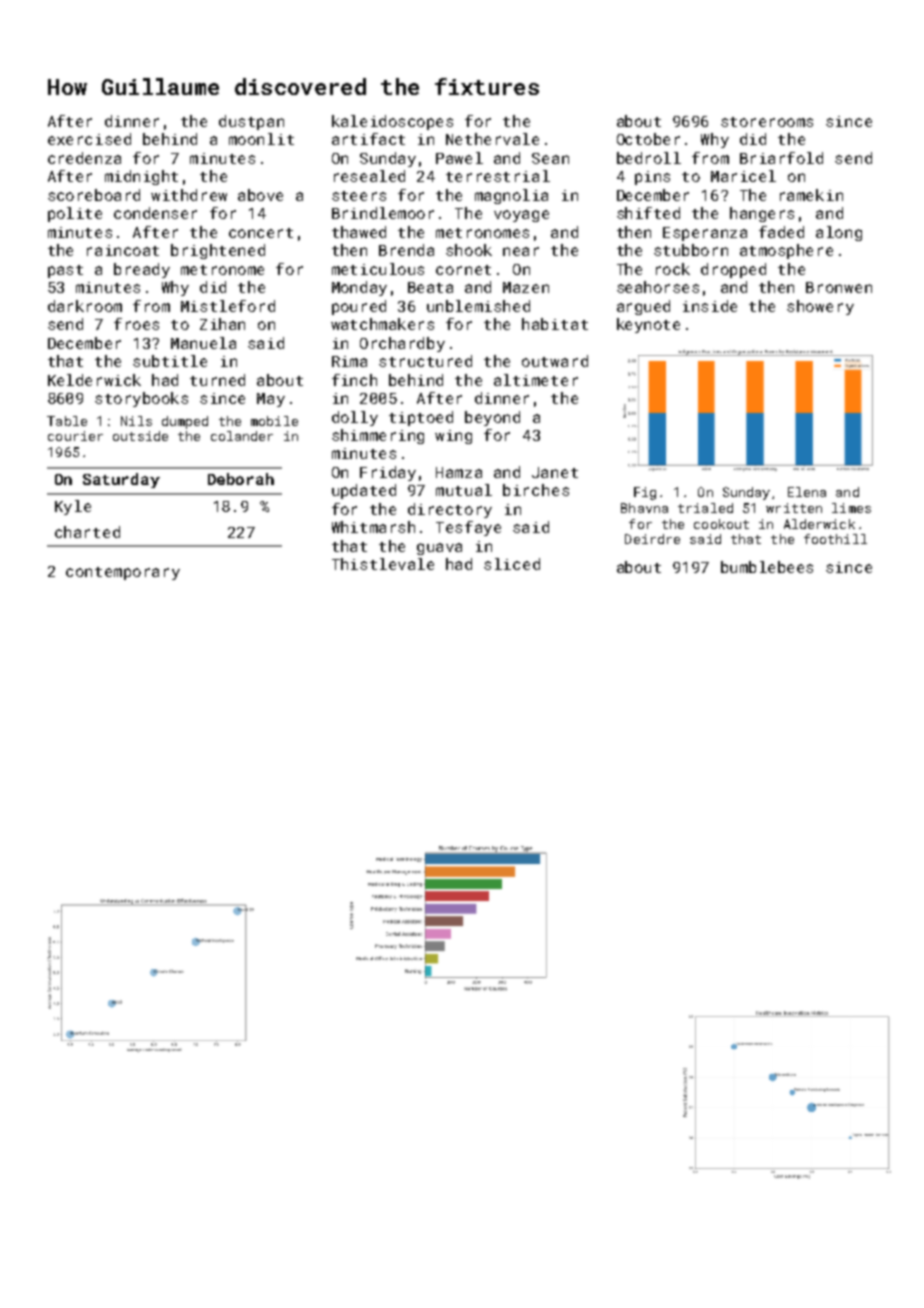 This screenshot has height=1308, width=924. I want to click on turned, so click(217, 380).
